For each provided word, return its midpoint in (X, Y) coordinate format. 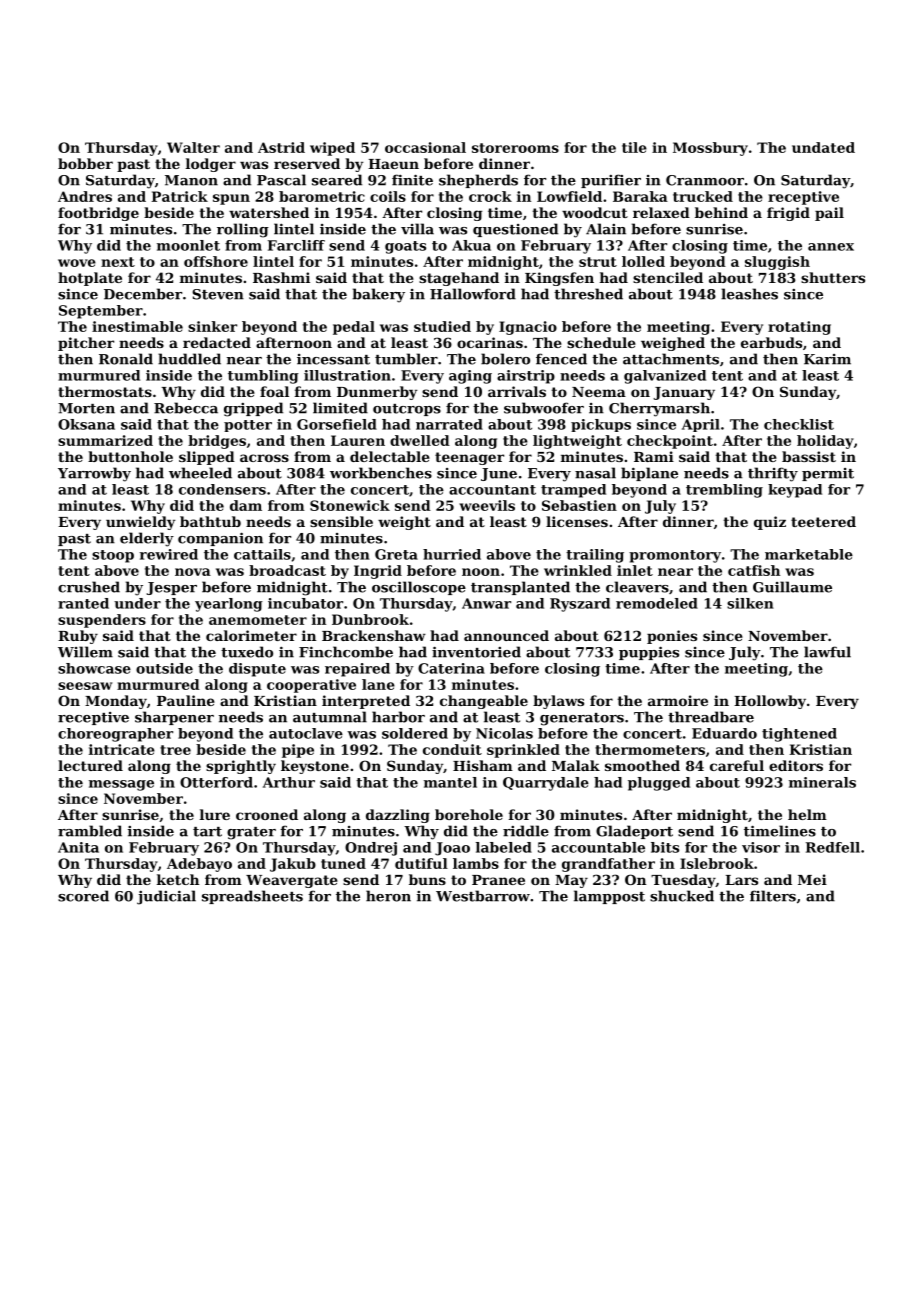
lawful (827, 652)
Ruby (78, 637)
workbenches (381, 473)
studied (442, 326)
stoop (113, 556)
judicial (166, 897)
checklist (799, 424)
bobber (85, 163)
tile (634, 147)
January (684, 393)
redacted (217, 342)
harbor (398, 717)
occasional (425, 147)
